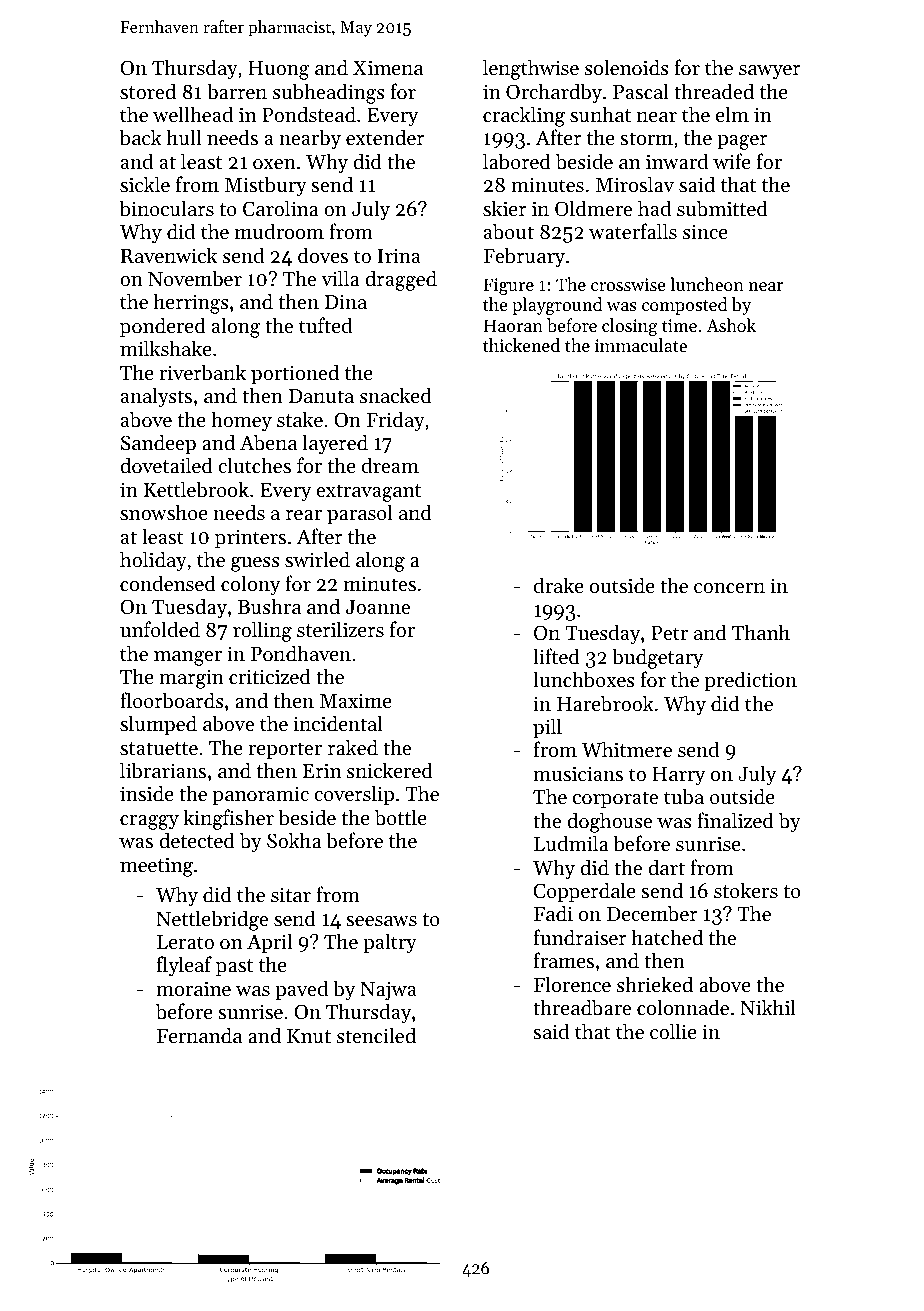 This screenshot has height=1311, width=924. What do you see at coordinates (168, 583) in the screenshot?
I see `condensed` at bounding box center [168, 583].
